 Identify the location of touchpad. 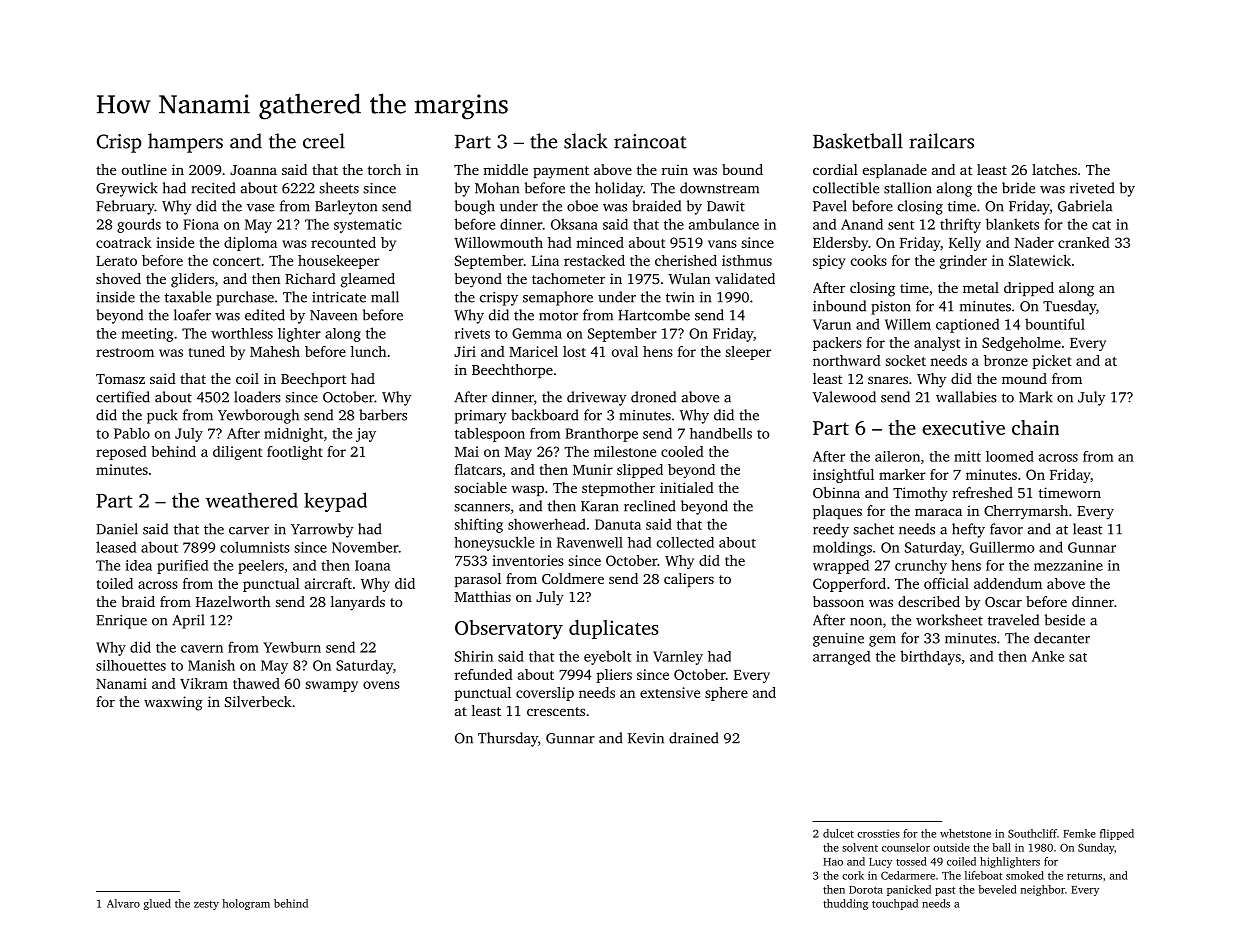
(895, 904).
